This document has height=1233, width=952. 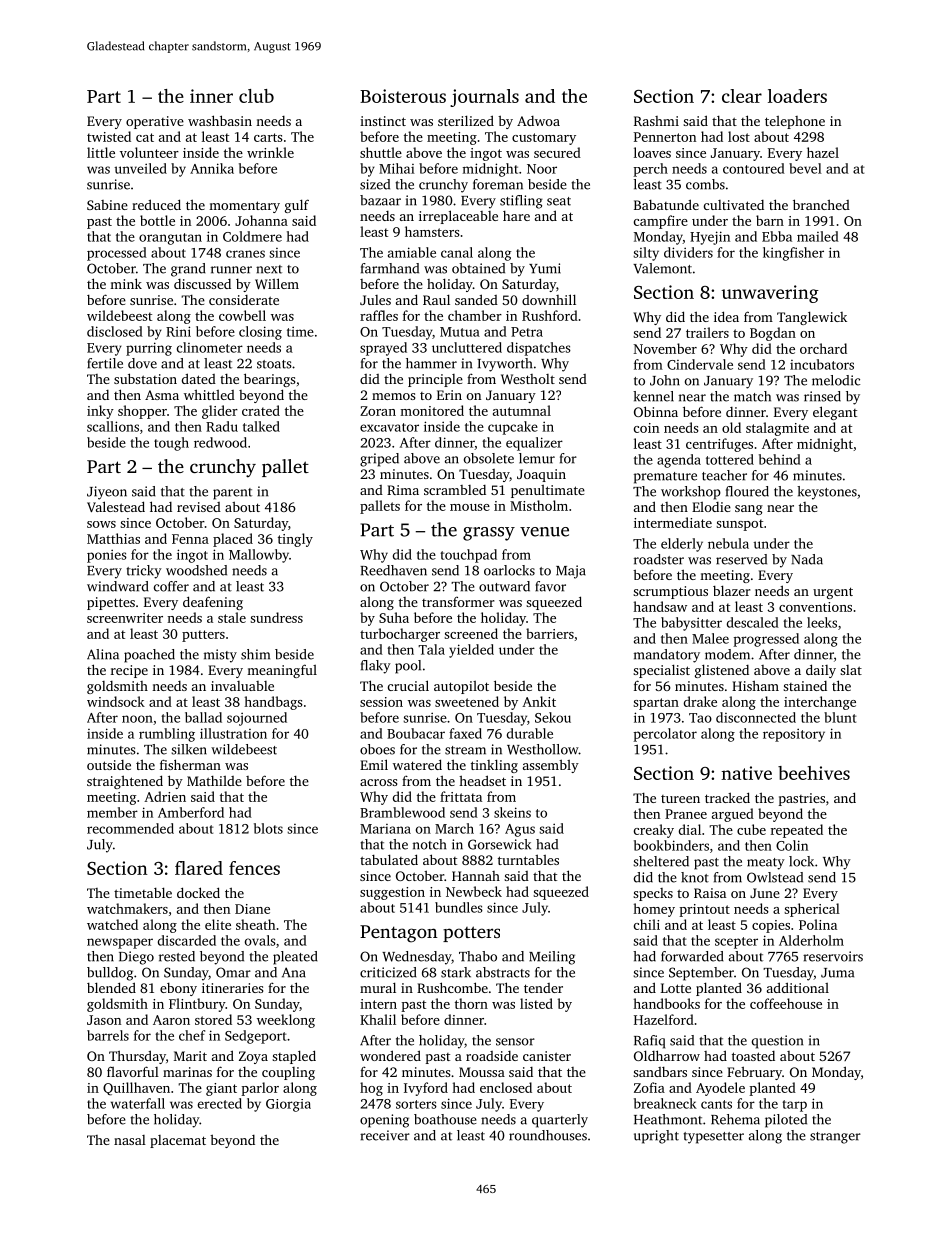 I want to click on Adwoa, so click(x=538, y=121).
